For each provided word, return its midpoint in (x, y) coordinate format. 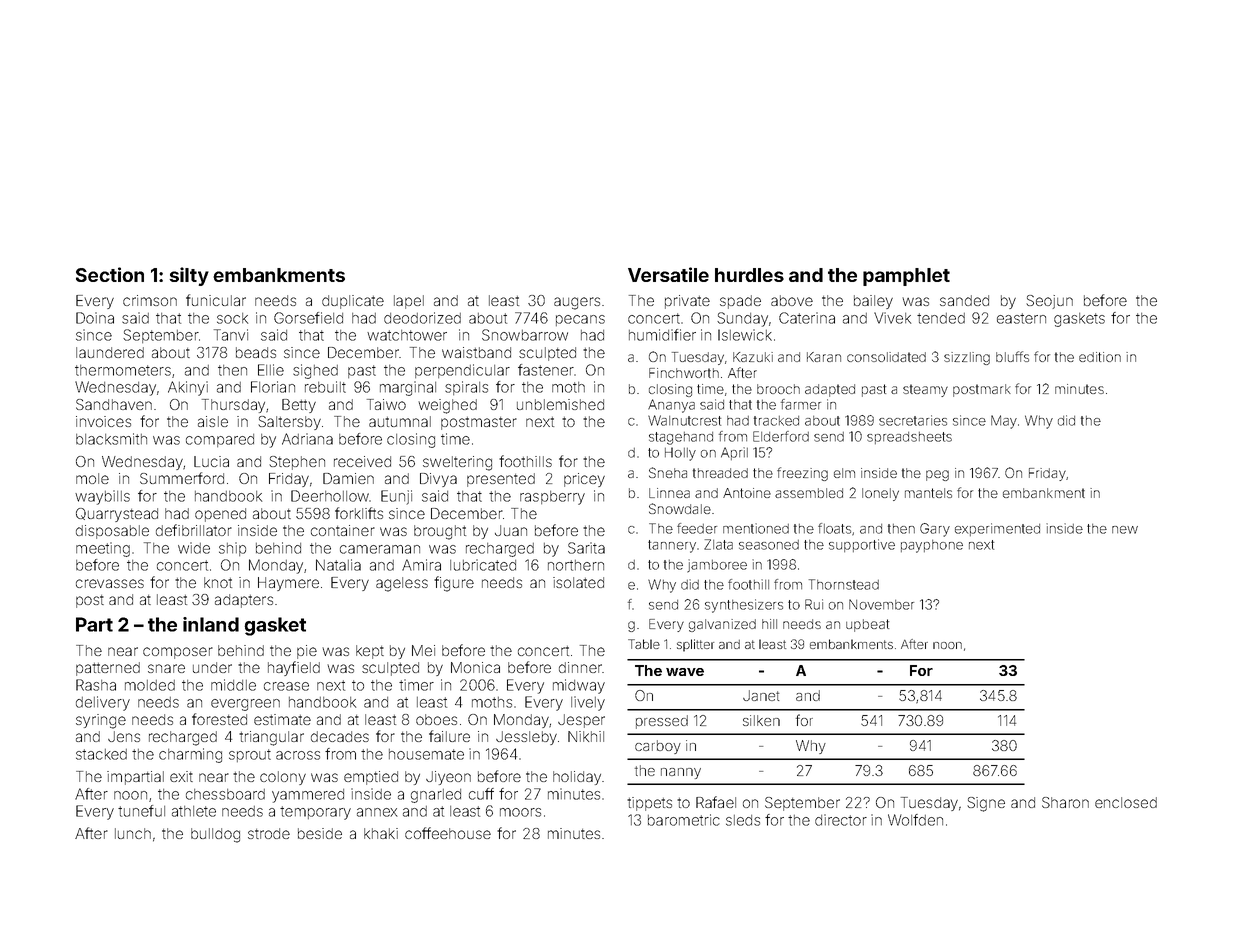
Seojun (1049, 302)
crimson (150, 300)
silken (761, 720)
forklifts (359, 513)
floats (834, 528)
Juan (511, 530)
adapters (244, 601)
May (1004, 422)
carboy (658, 747)
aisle (213, 421)
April (734, 453)
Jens (124, 736)
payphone (932, 546)
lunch (133, 833)
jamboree (717, 566)
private (687, 302)
